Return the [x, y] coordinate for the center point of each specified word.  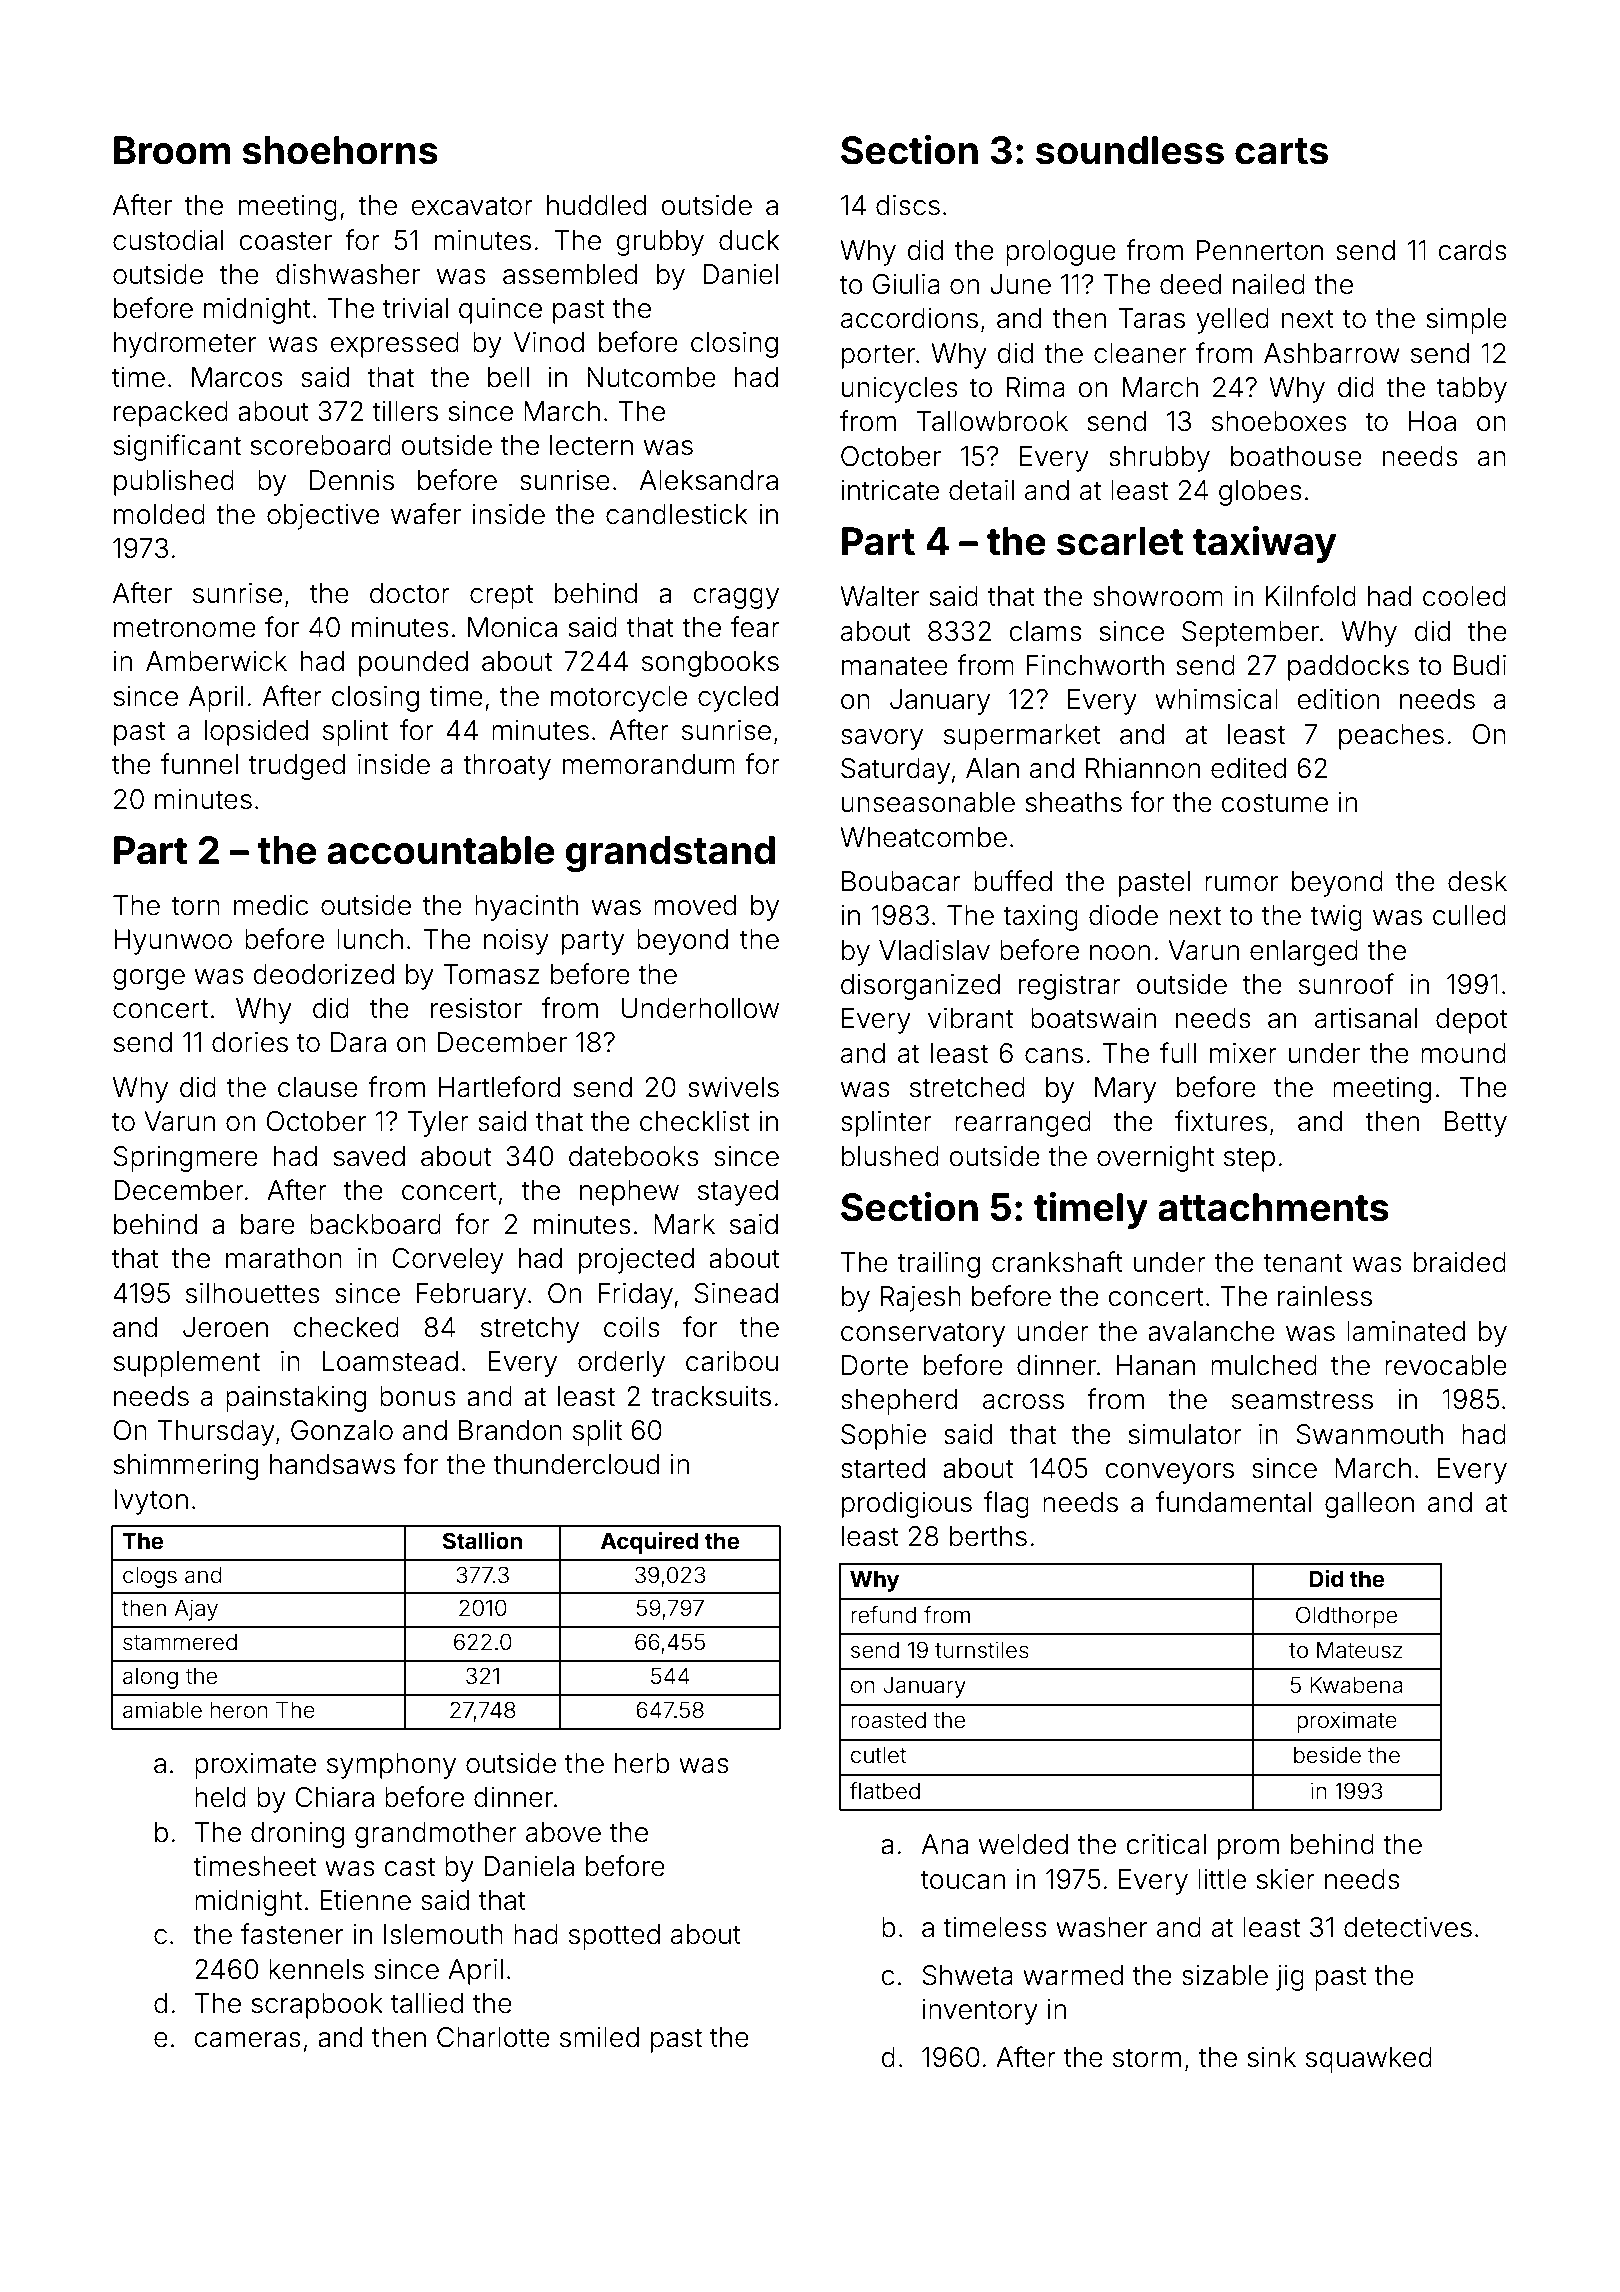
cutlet [878, 1755]
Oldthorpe [1346, 1617]
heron [239, 1710]
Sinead [736, 1293]
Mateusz [1360, 1650]
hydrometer [185, 345]
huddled [596, 205]
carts [1281, 151]
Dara [358, 1042]
